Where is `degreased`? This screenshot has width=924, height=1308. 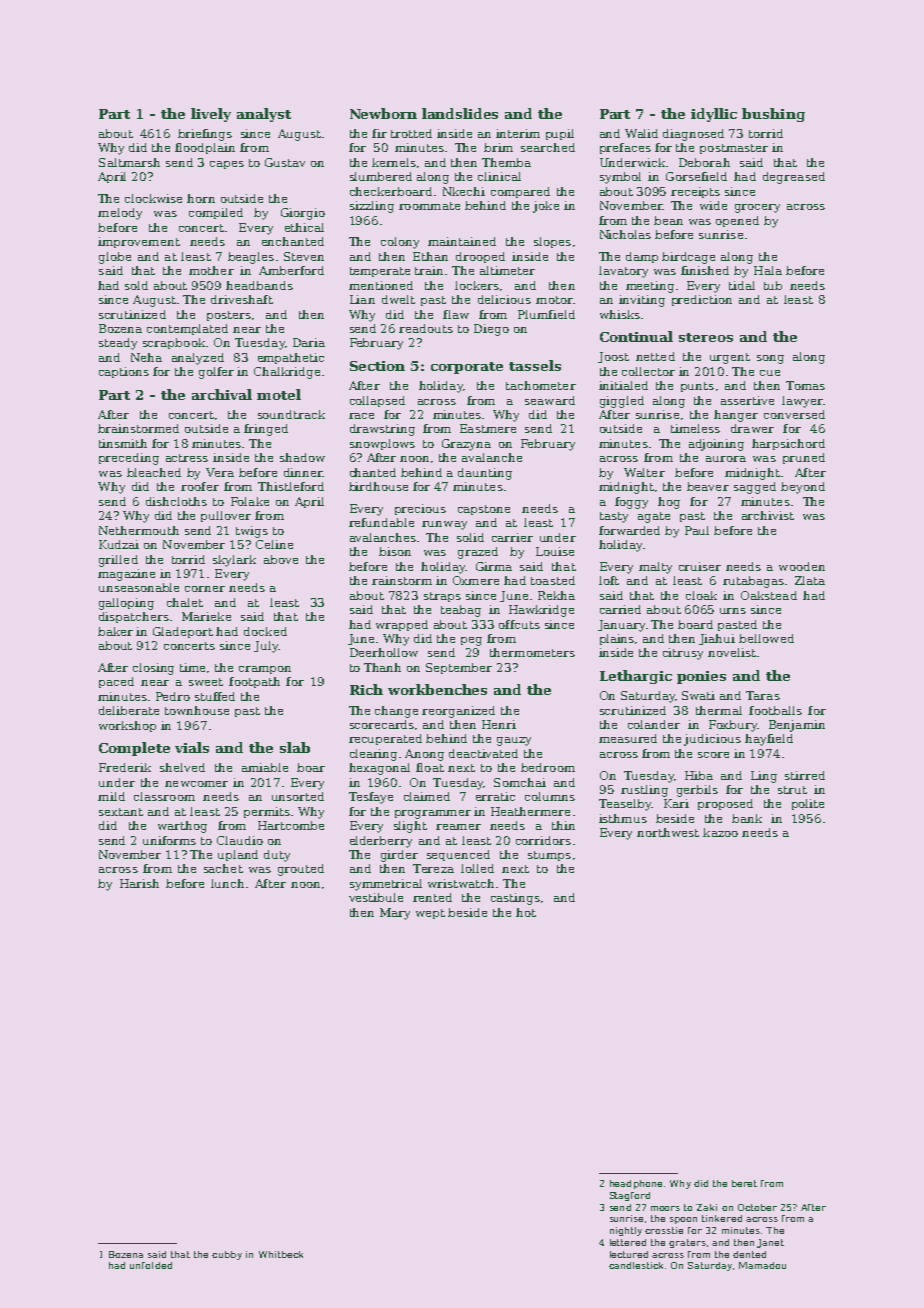 degreased is located at coordinates (794, 178).
